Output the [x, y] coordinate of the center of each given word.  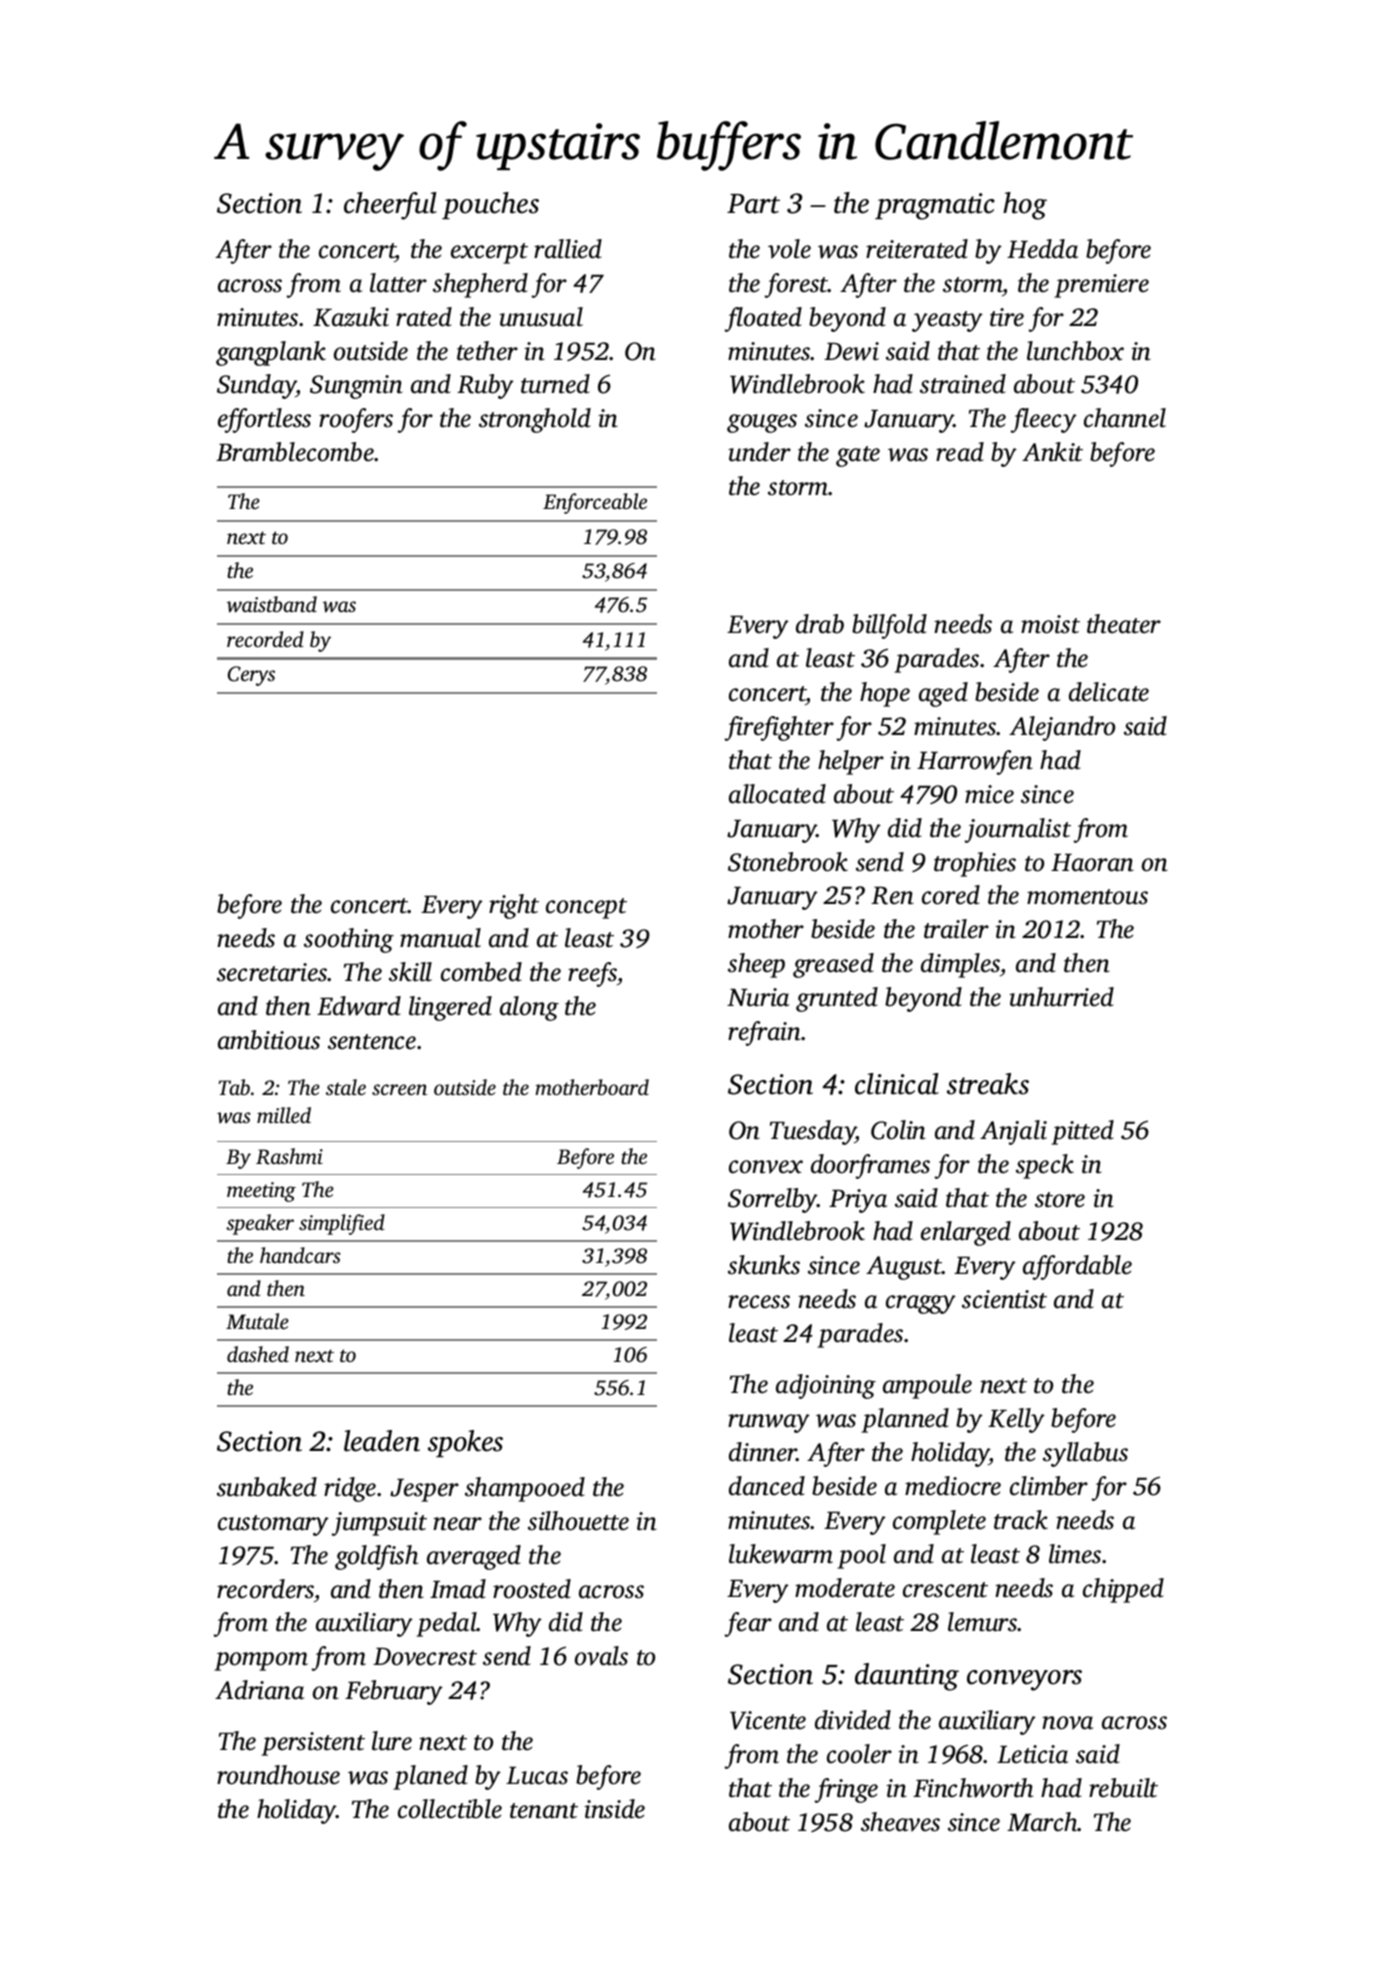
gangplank [271, 353]
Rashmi [289, 1156]
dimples [960, 965]
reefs [593, 974]
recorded [265, 639]
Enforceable [595, 503]
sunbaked [267, 1487]
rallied [568, 249]
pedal [446, 1624]
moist [1050, 624]
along [529, 1008]
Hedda [1042, 249]
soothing [349, 940]
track [1021, 1520]
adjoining [826, 1386]
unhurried [1061, 997]
